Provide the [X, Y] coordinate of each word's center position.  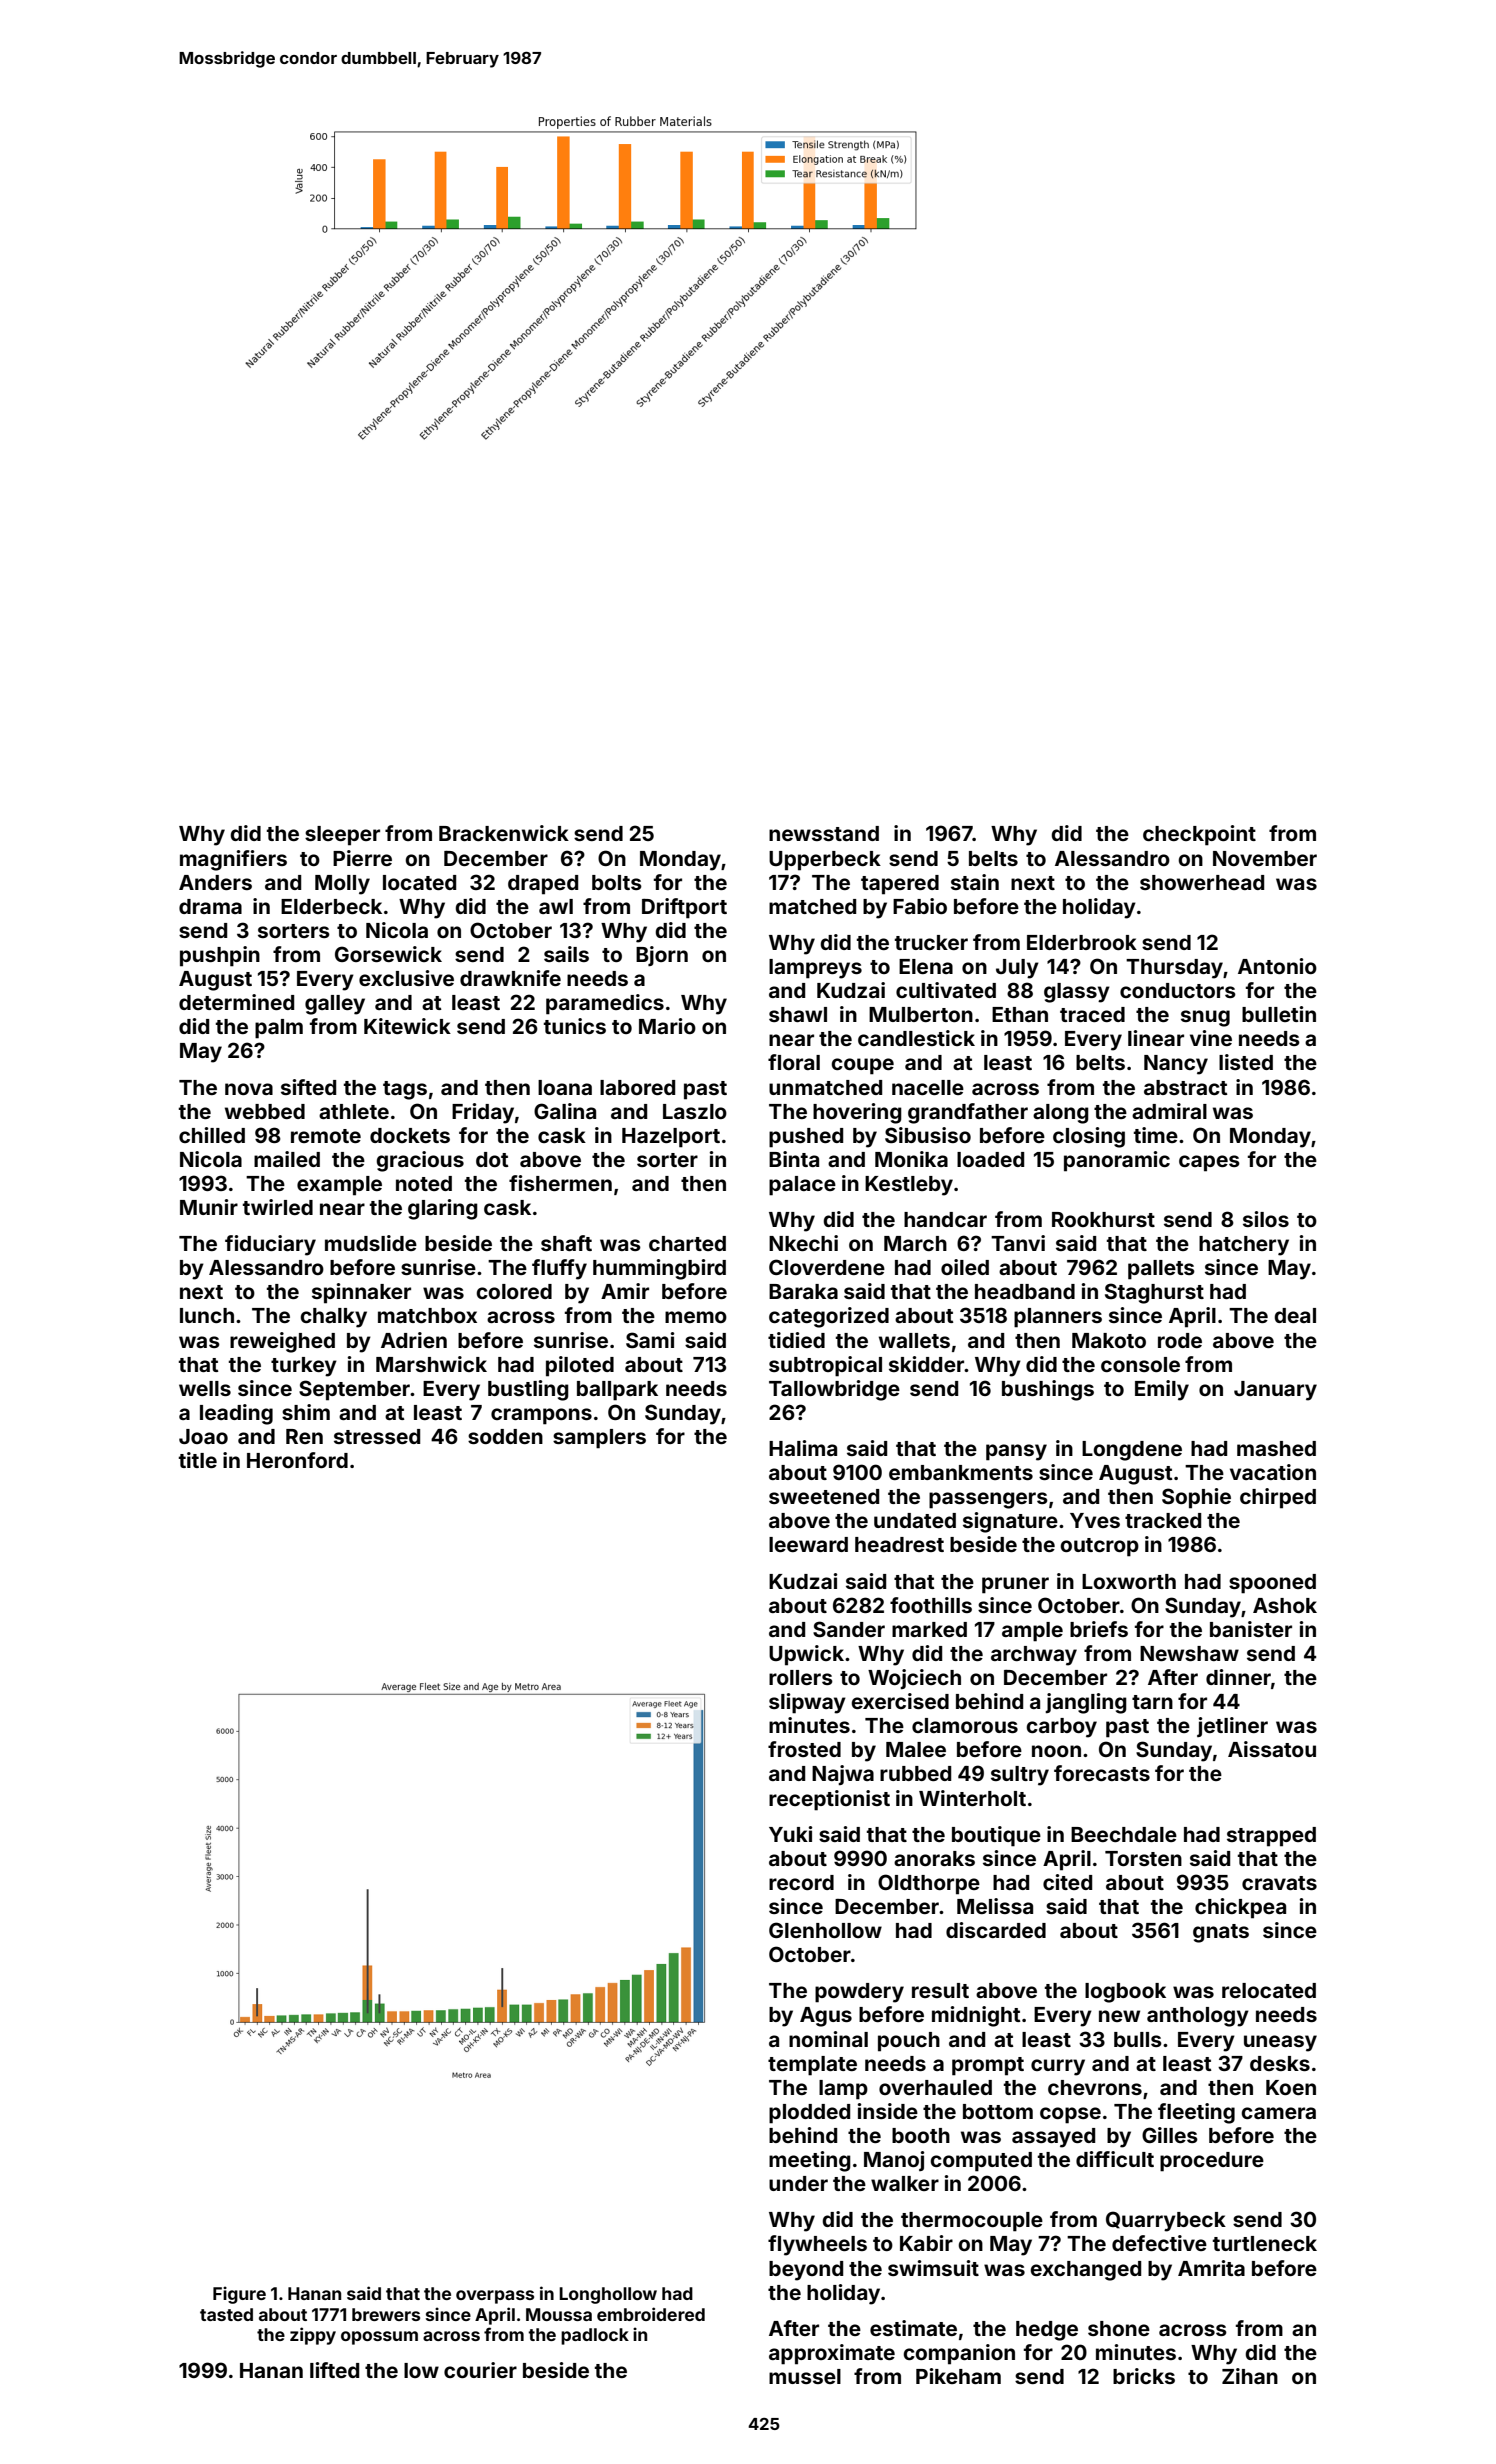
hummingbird [659, 1269]
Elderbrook [1082, 942]
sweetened [824, 1496]
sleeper [342, 836]
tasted [226, 2314]
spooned [1272, 1584]
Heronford [297, 1460]
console [1140, 1364]
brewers [386, 2314]
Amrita [1211, 2268]
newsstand [824, 833]
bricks [1144, 2376]
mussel [805, 2376]
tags [405, 1090]
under [798, 2183]
